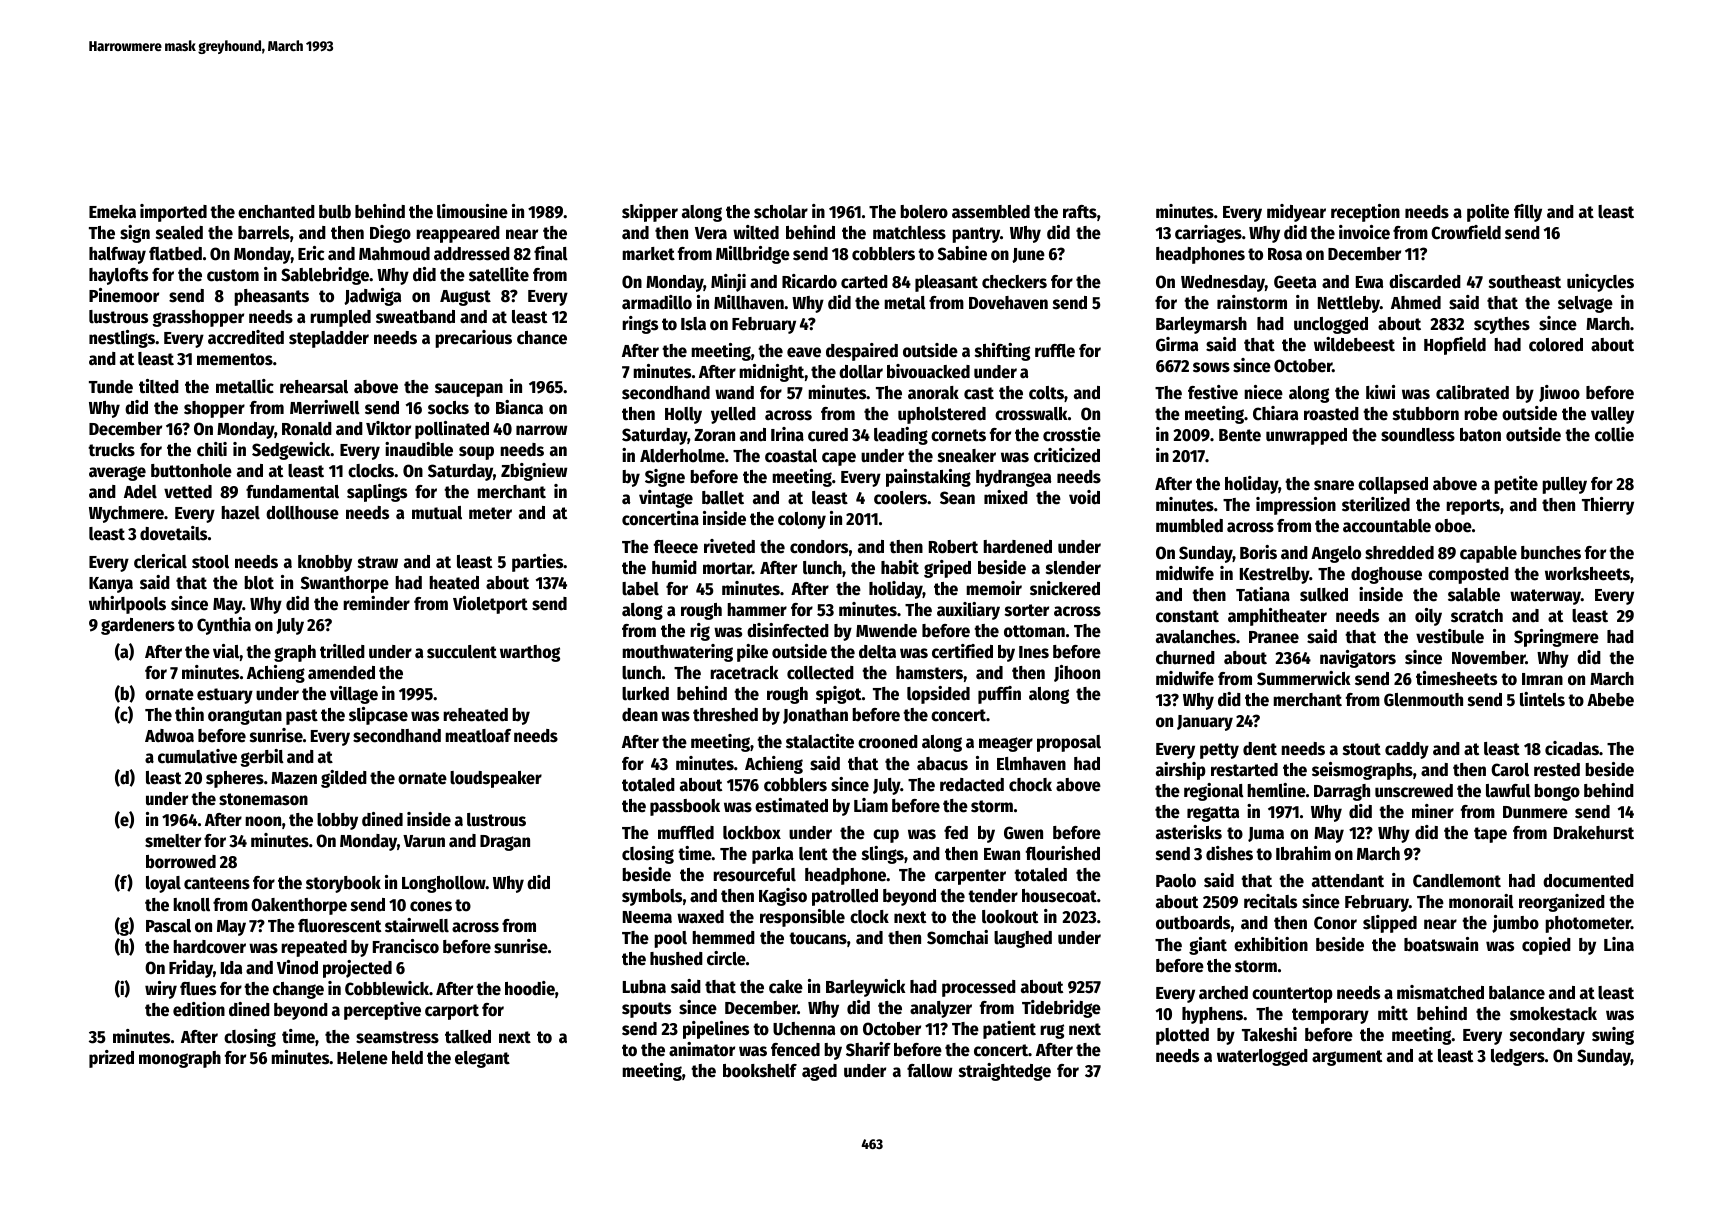 This page has width=1723, height=1218. What do you see at coordinates (1189, 832) in the page?
I see `asterisks` at bounding box center [1189, 832].
